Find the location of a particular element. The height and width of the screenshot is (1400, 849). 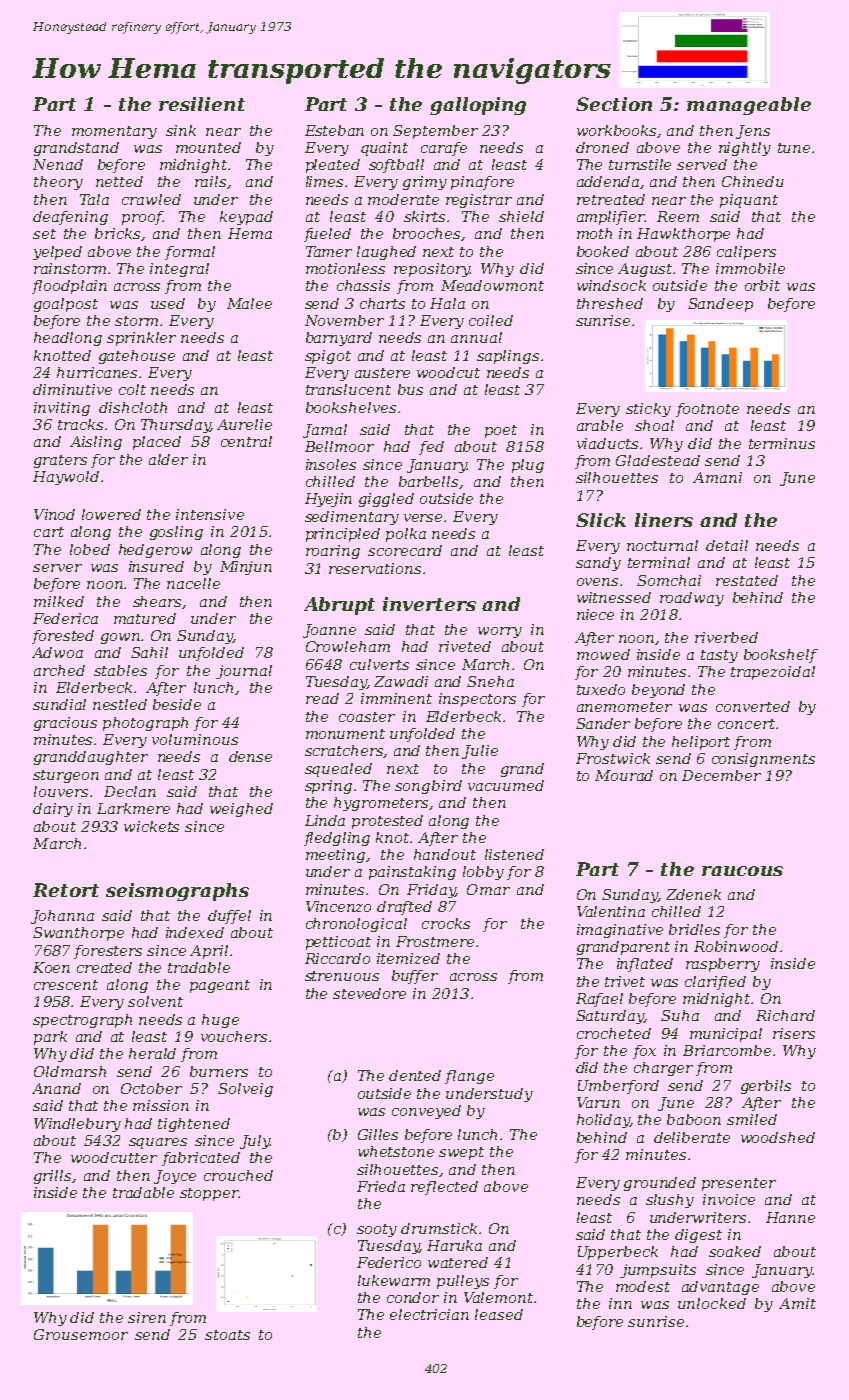

resilient is located at coordinates (202, 104).
